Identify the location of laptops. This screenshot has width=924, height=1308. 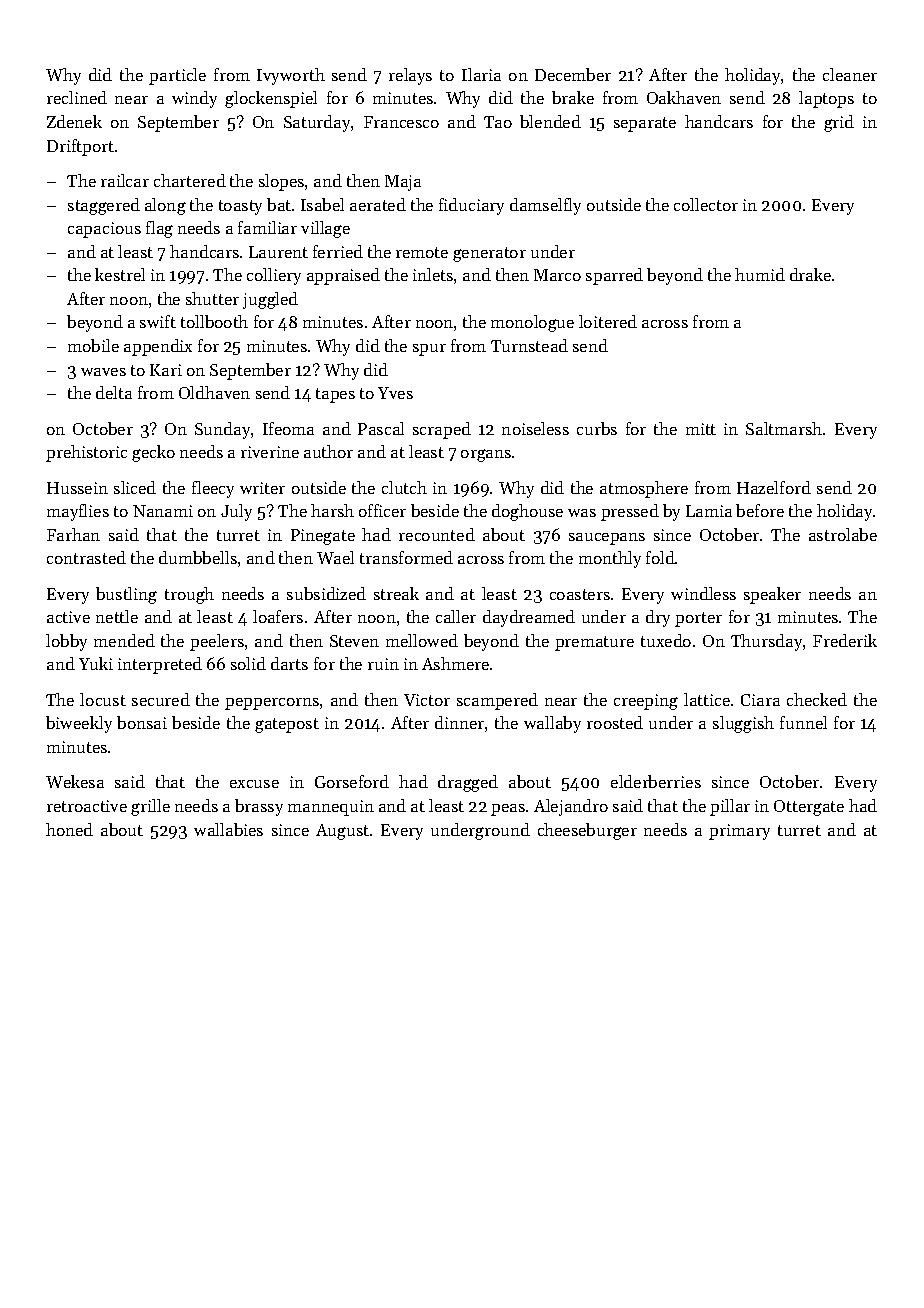
(826, 99).
